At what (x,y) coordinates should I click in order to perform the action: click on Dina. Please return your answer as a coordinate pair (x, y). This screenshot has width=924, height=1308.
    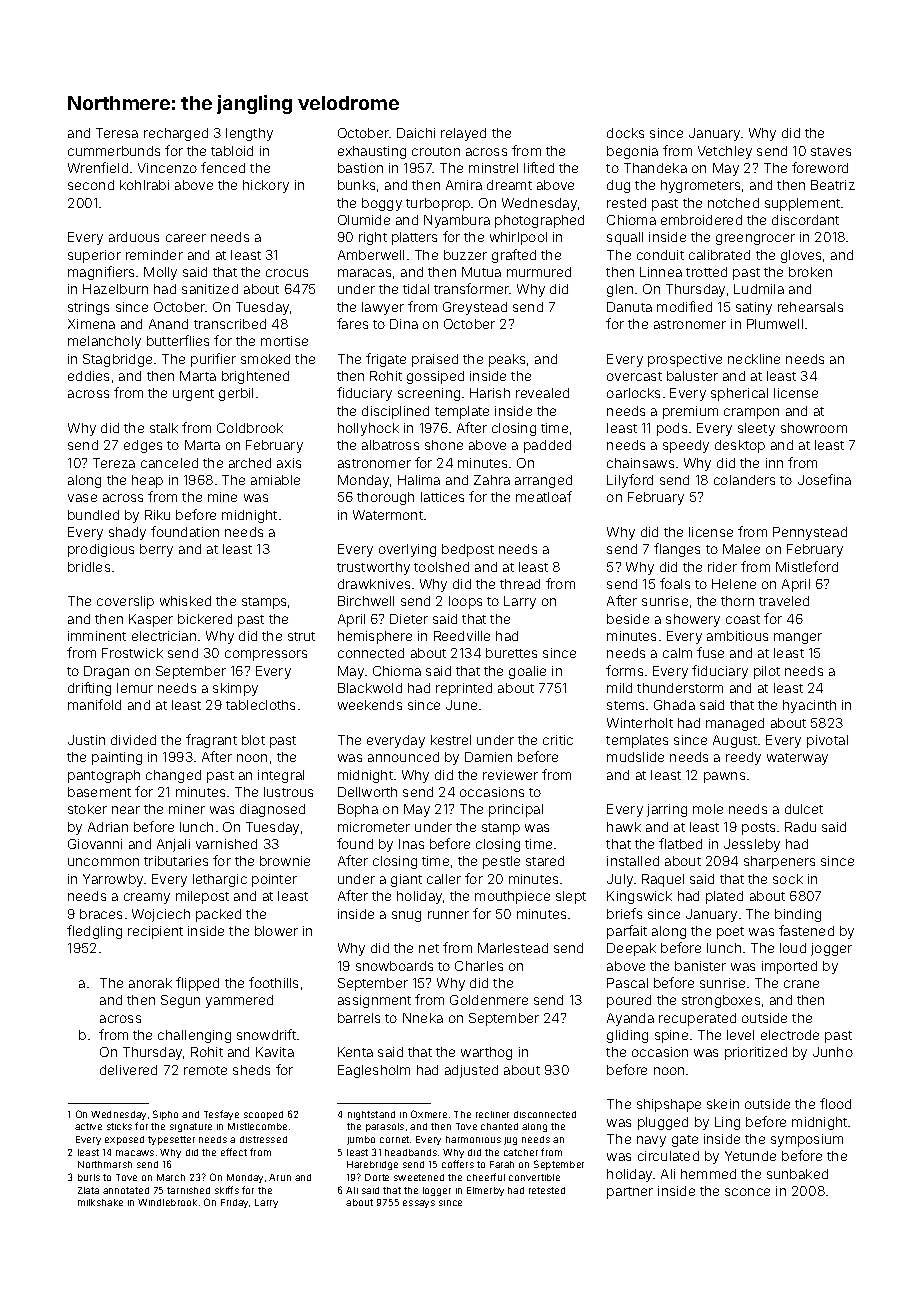
    Looking at the image, I should click on (404, 324).
